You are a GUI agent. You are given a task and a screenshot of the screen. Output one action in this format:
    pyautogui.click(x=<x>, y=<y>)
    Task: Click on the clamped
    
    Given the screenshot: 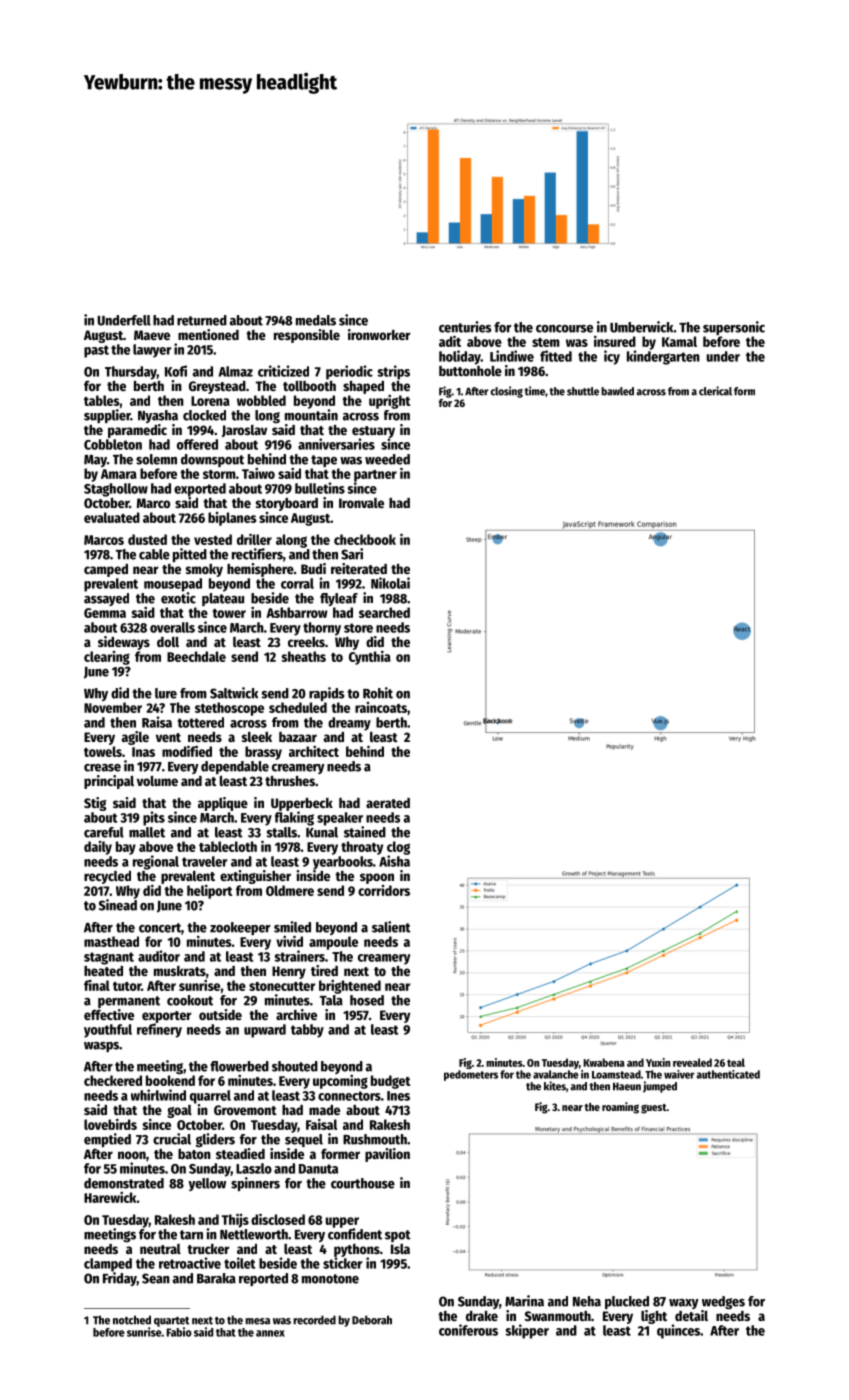 What is the action you would take?
    pyautogui.click(x=108, y=1265)
